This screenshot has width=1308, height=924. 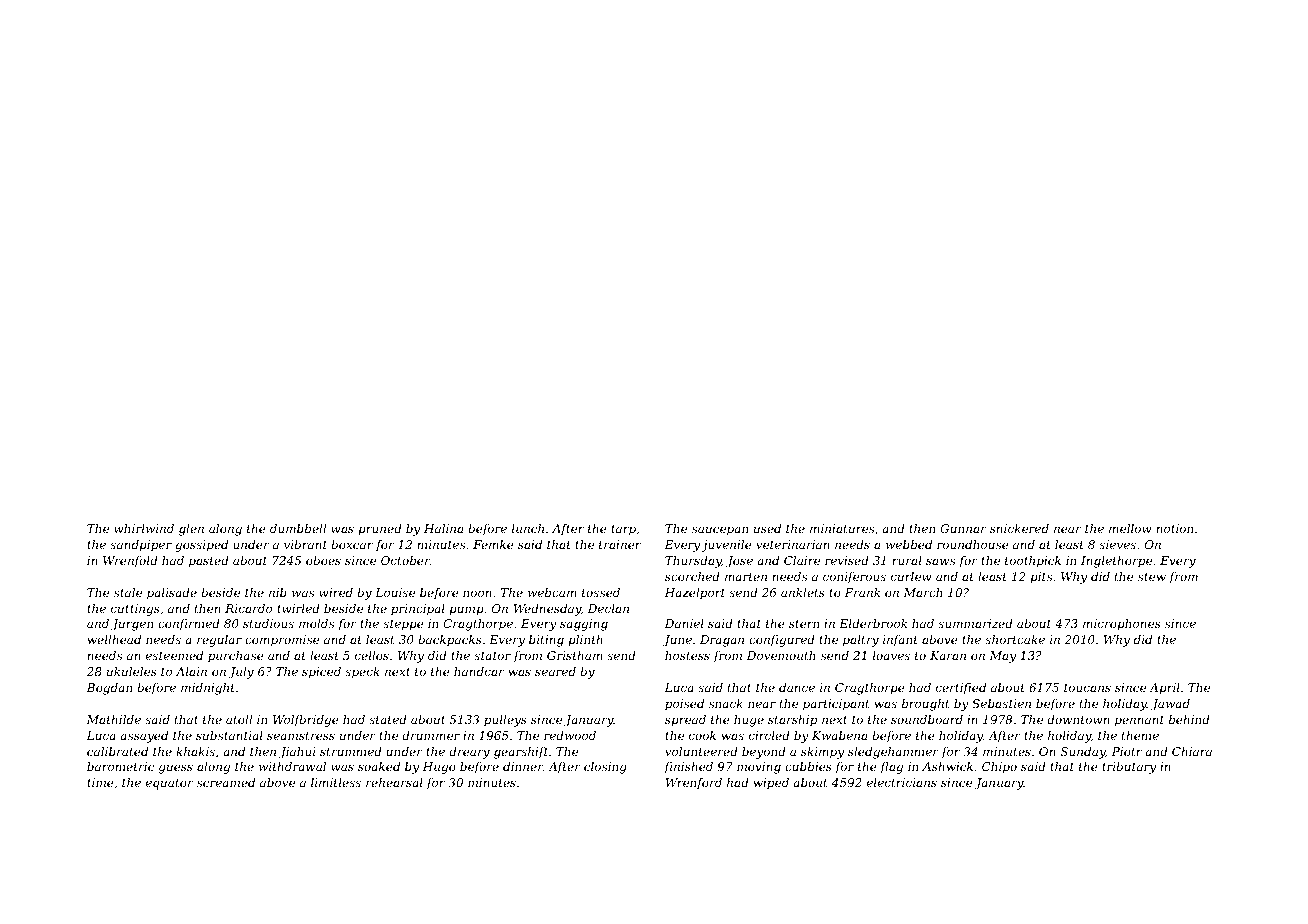 What do you see at coordinates (842, 528) in the screenshot?
I see `miniatures` at bounding box center [842, 528].
